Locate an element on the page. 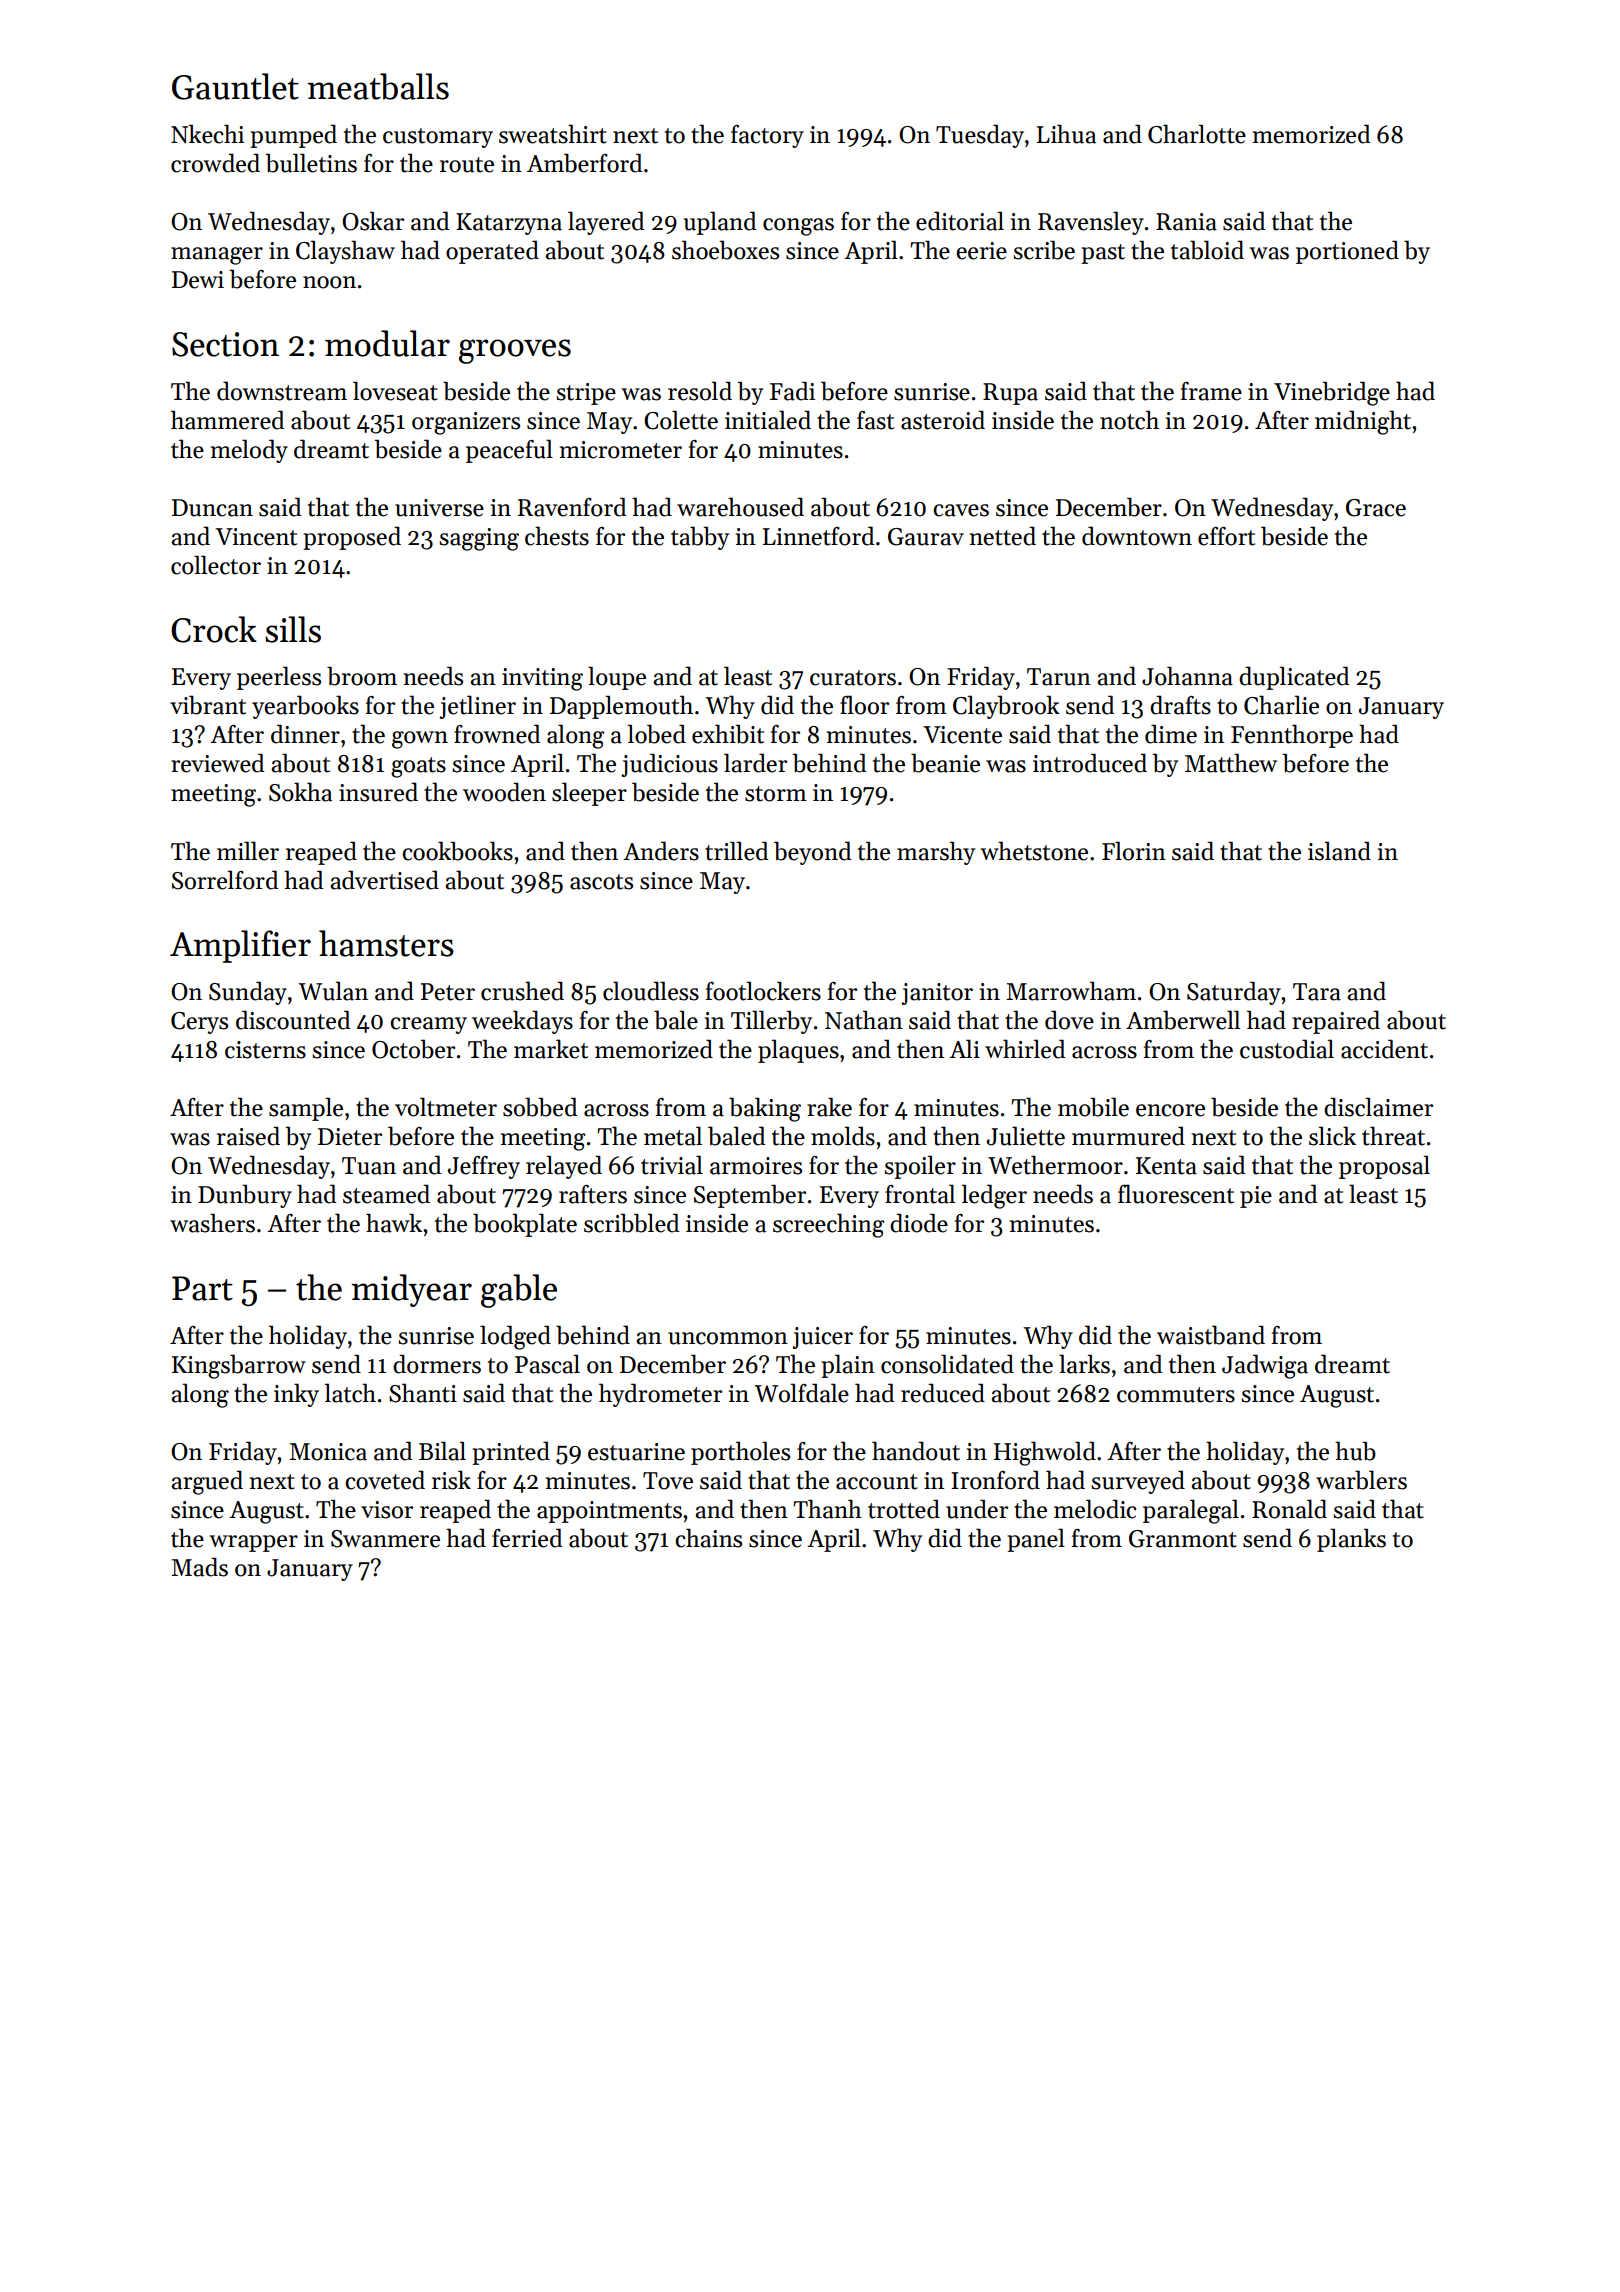  risk is located at coordinates (451, 1480).
